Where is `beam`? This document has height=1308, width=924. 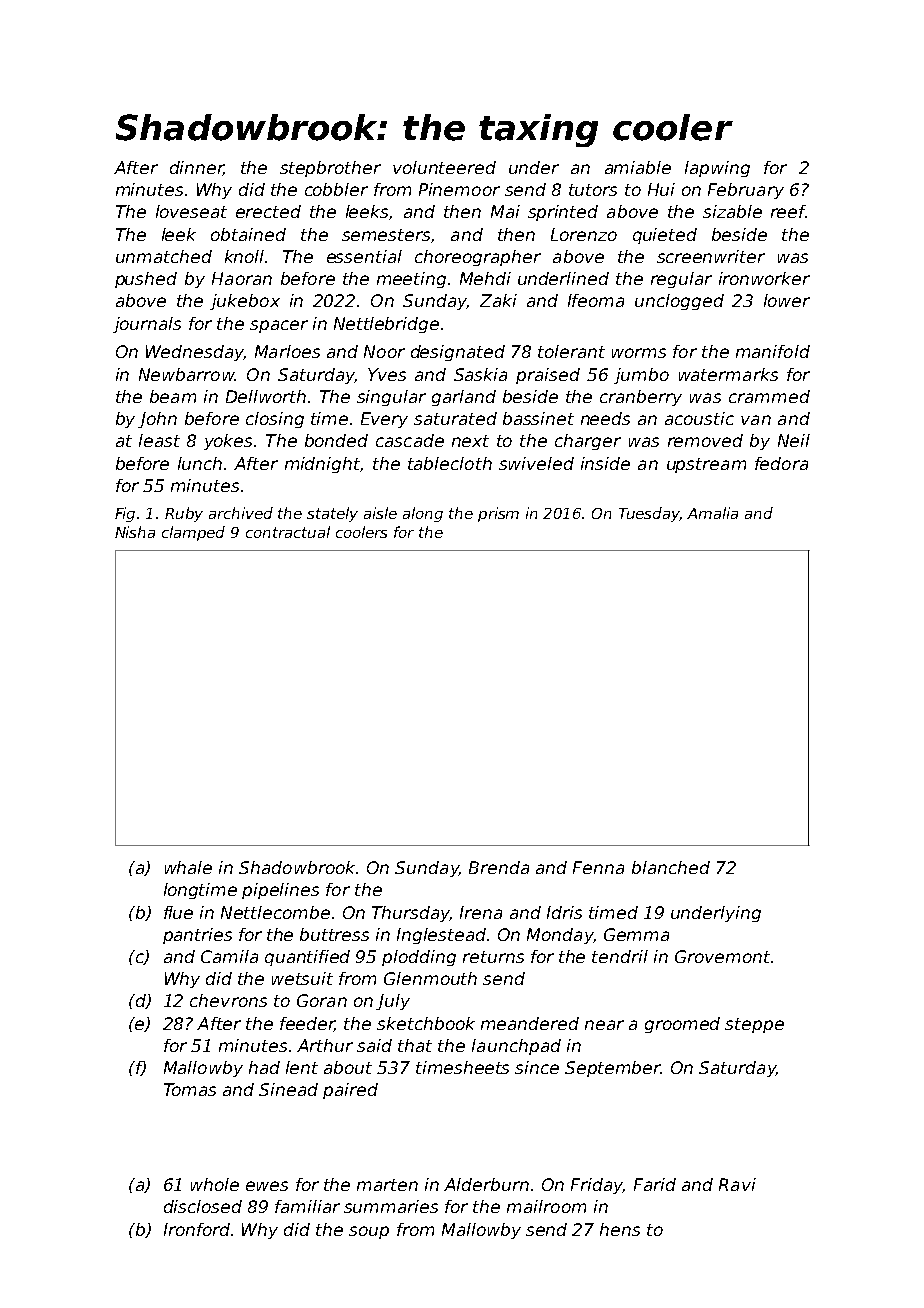
beam is located at coordinates (173, 396).
